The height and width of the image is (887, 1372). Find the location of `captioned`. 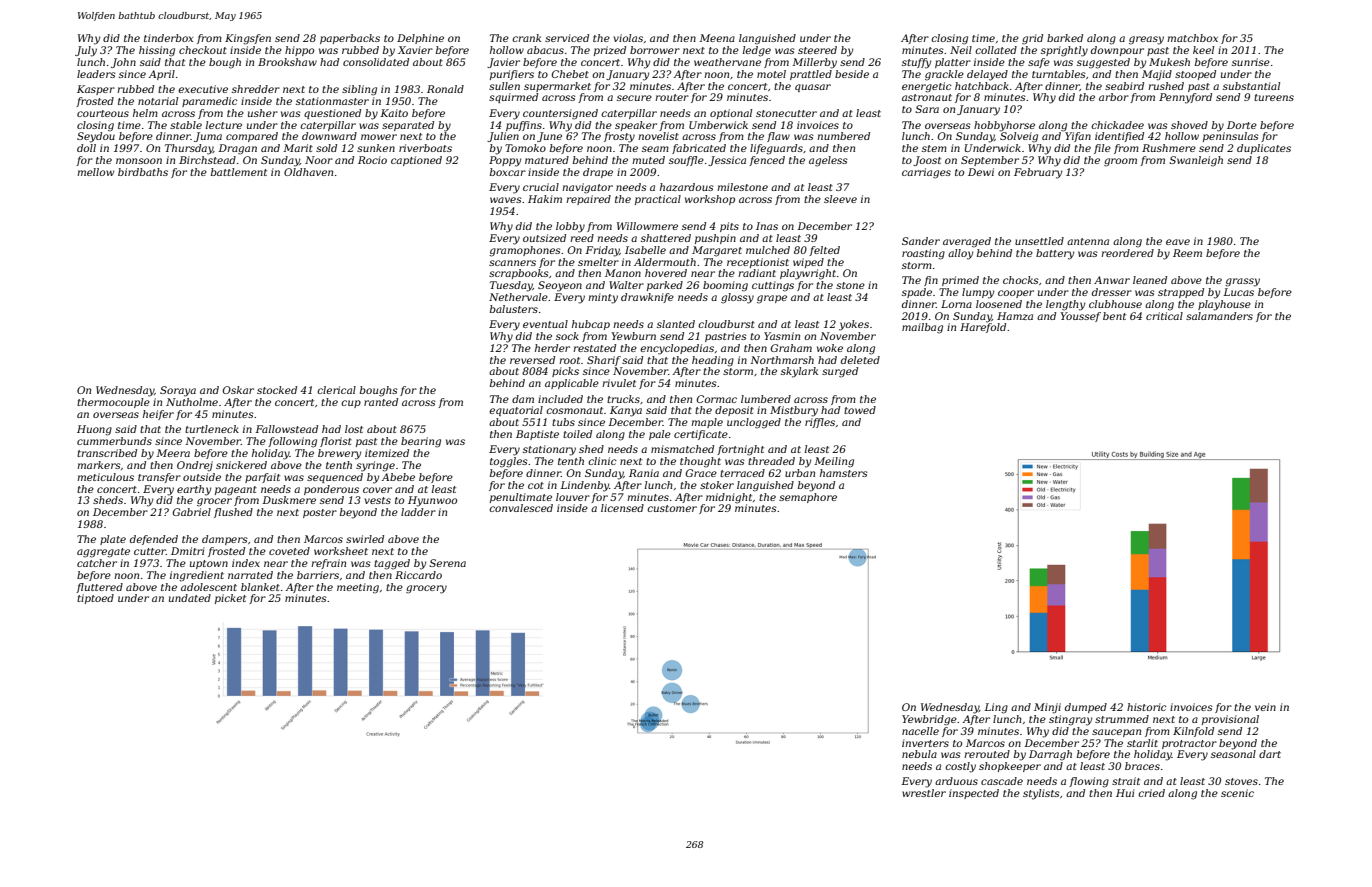

captioned is located at coordinates (416, 161).
